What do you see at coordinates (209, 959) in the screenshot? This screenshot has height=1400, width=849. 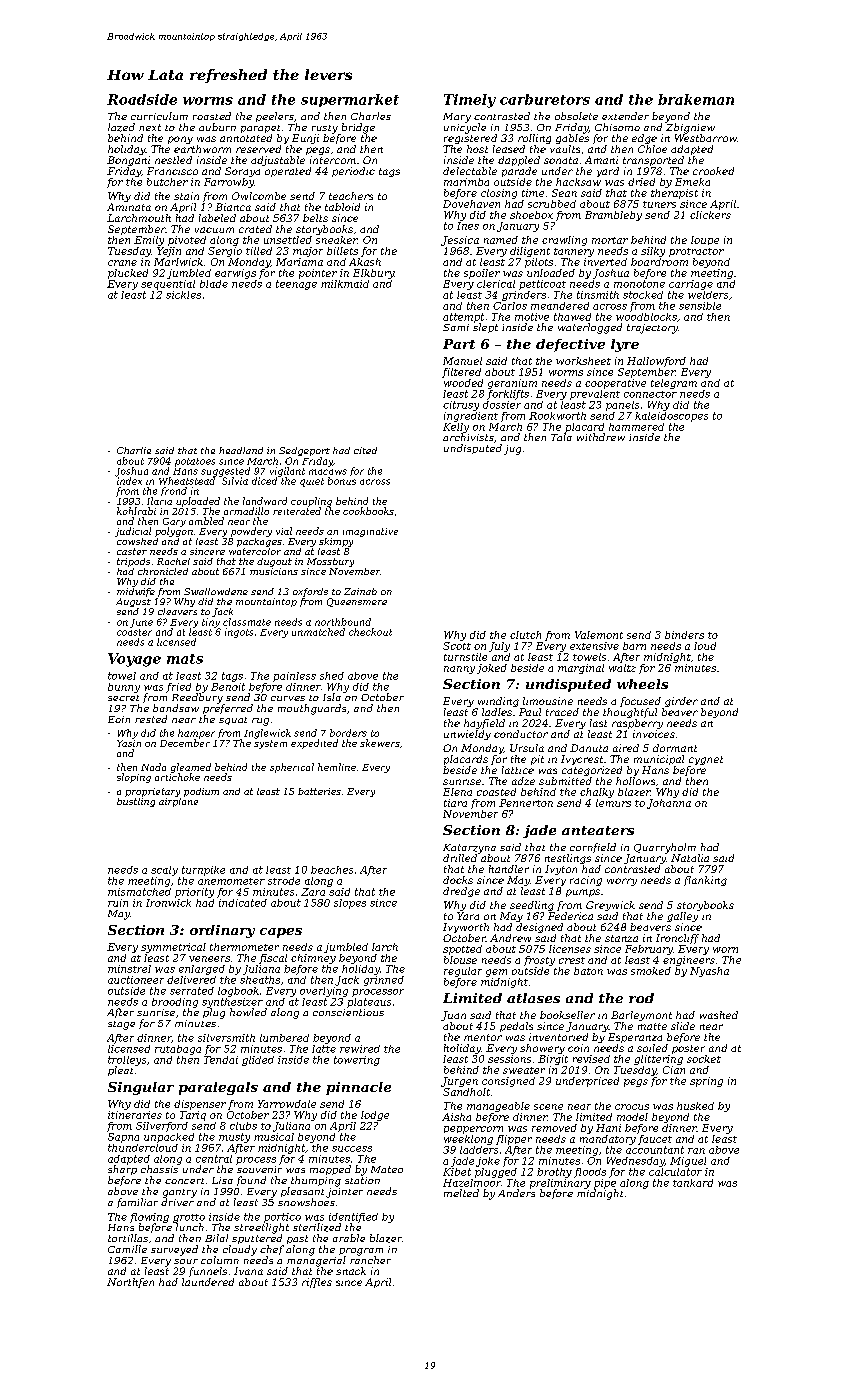 I see `veneers` at bounding box center [209, 959].
